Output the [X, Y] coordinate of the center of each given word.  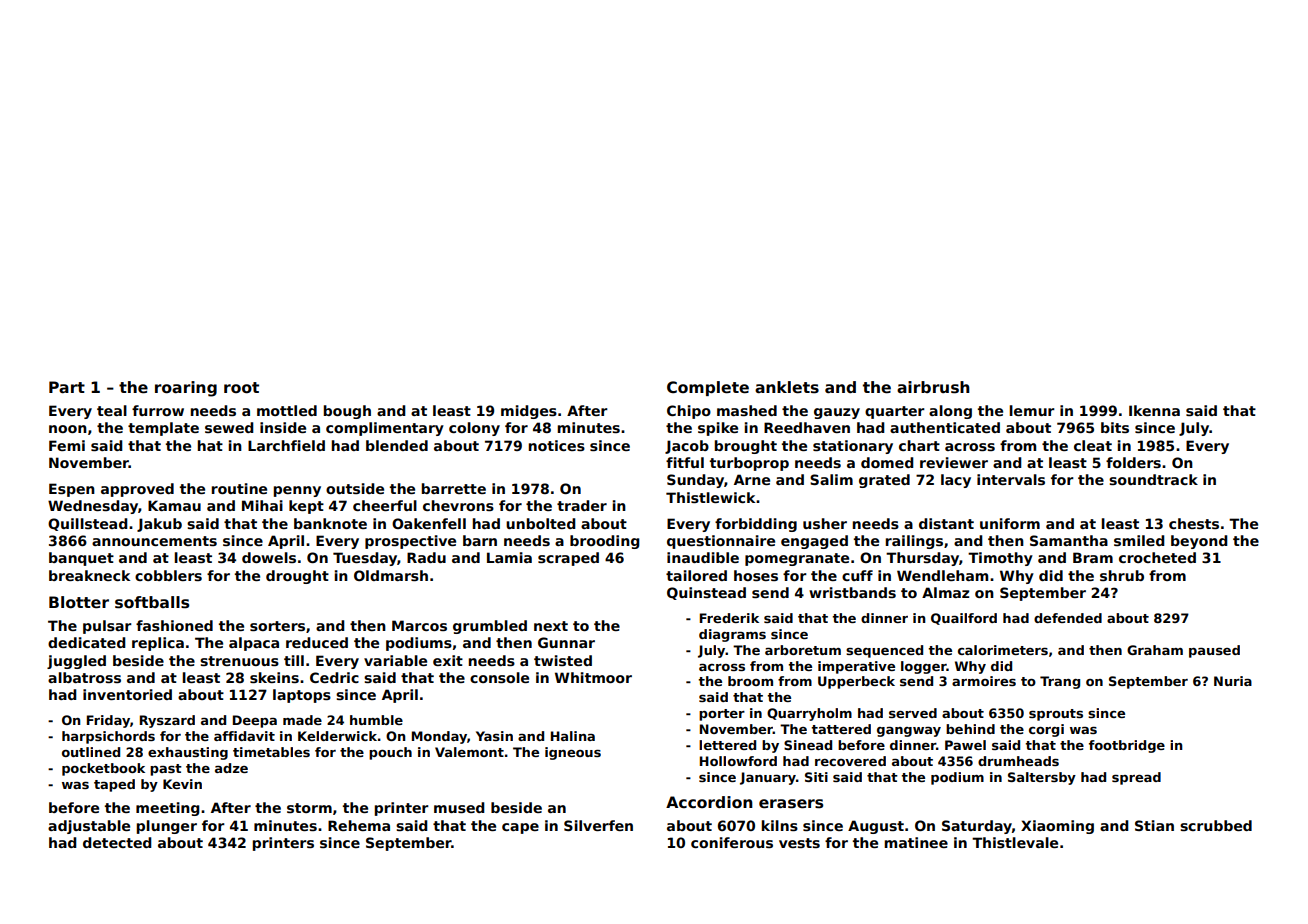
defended [1068, 618]
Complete [708, 388]
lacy [956, 481]
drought [297, 577]
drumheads [1018, 761]
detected [117, 842]
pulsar [107, 627]
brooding [605, 542]
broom [750, 681]
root [241, 388]
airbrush [933, 387]
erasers [791, 804]
